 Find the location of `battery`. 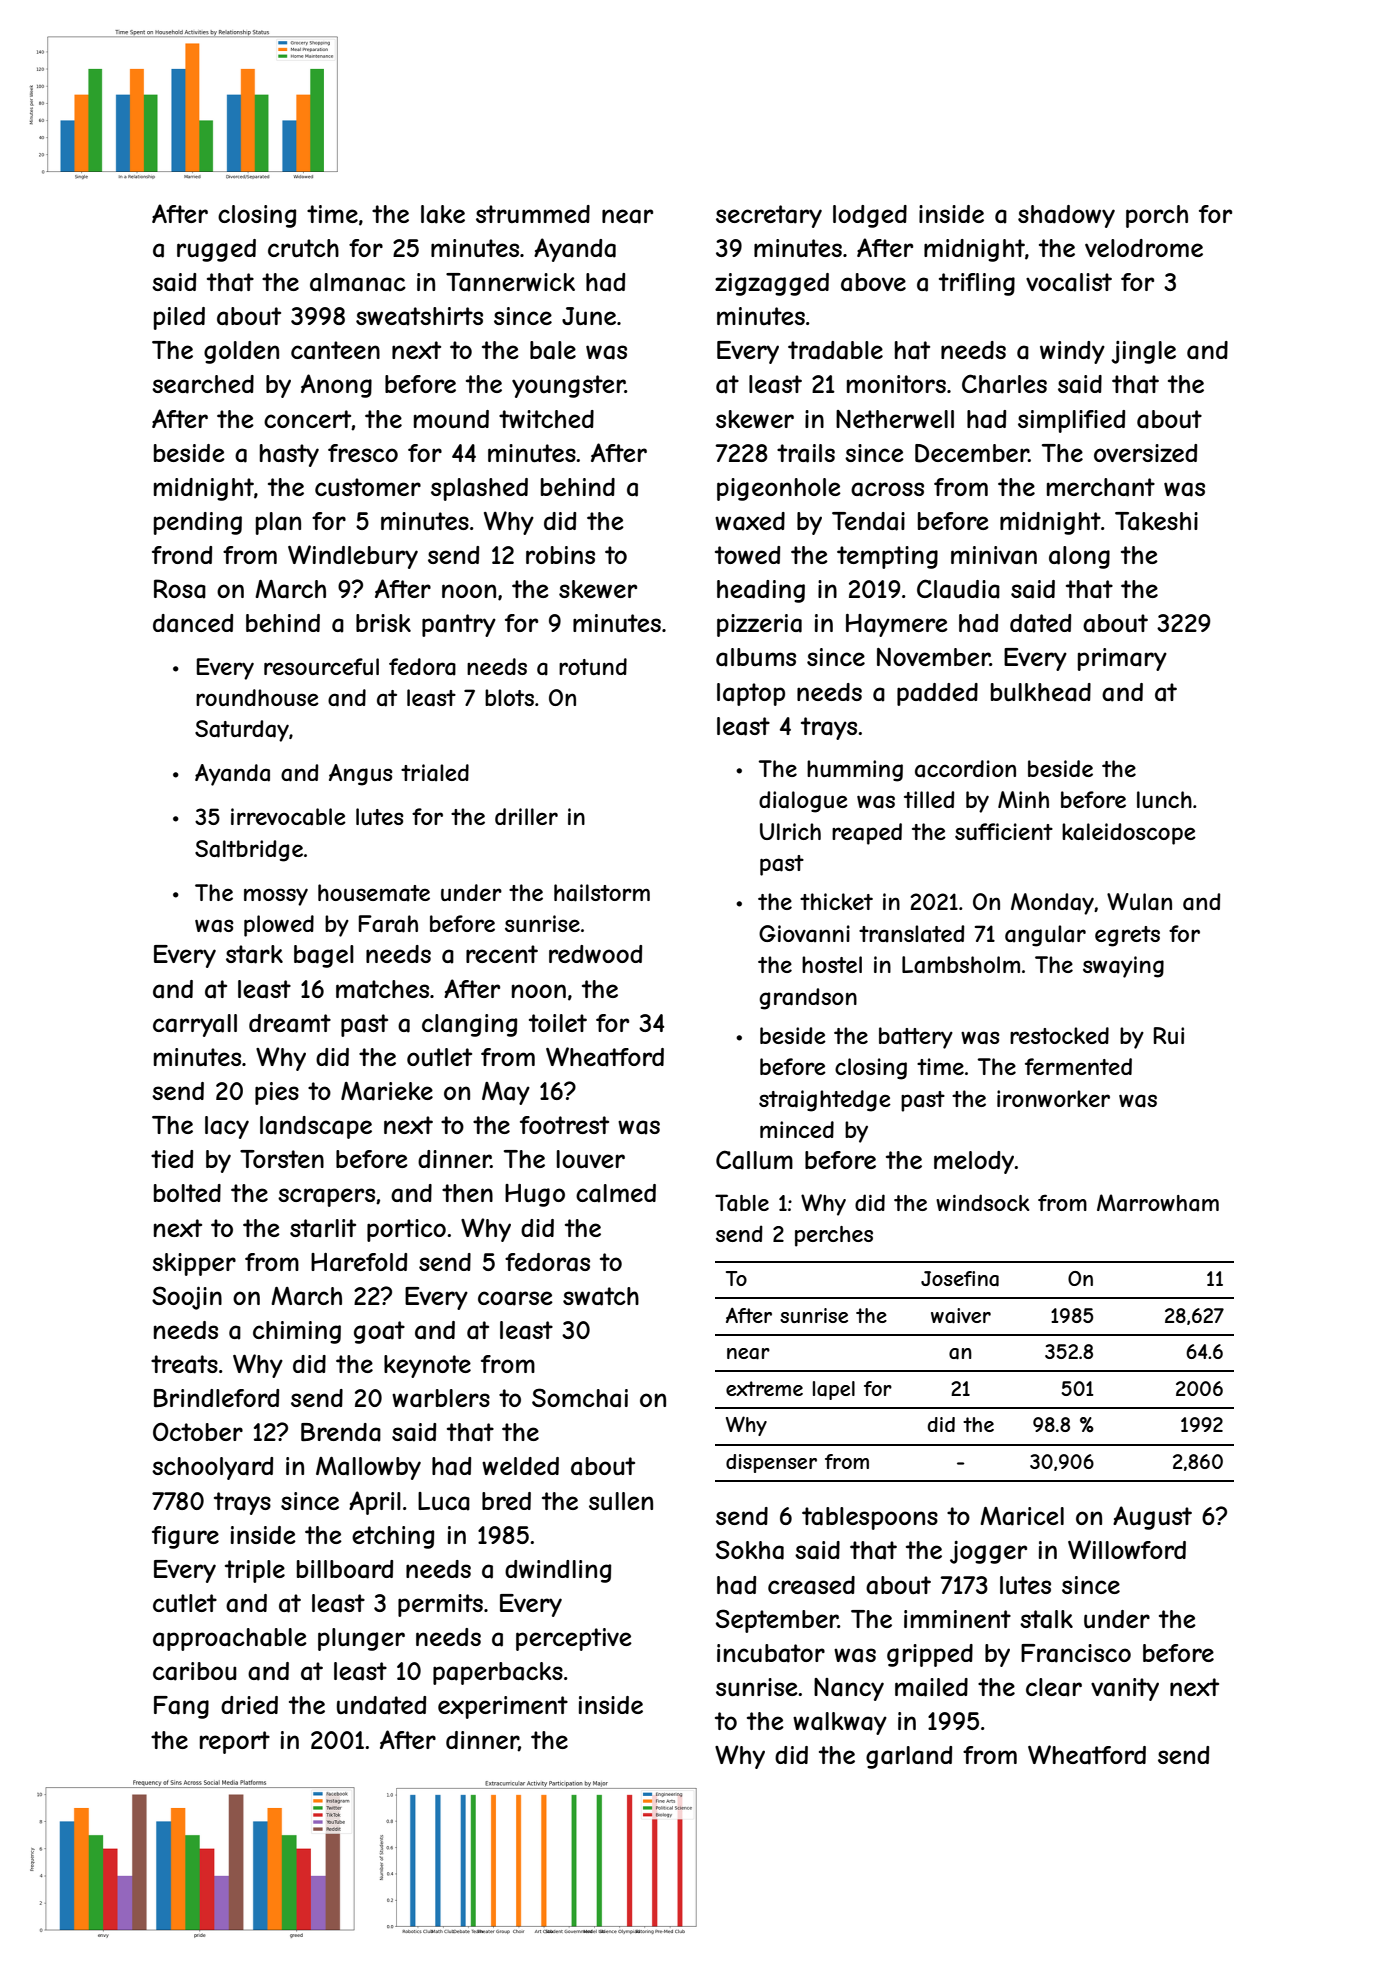

battery is located at coordinates (916, 1038).
